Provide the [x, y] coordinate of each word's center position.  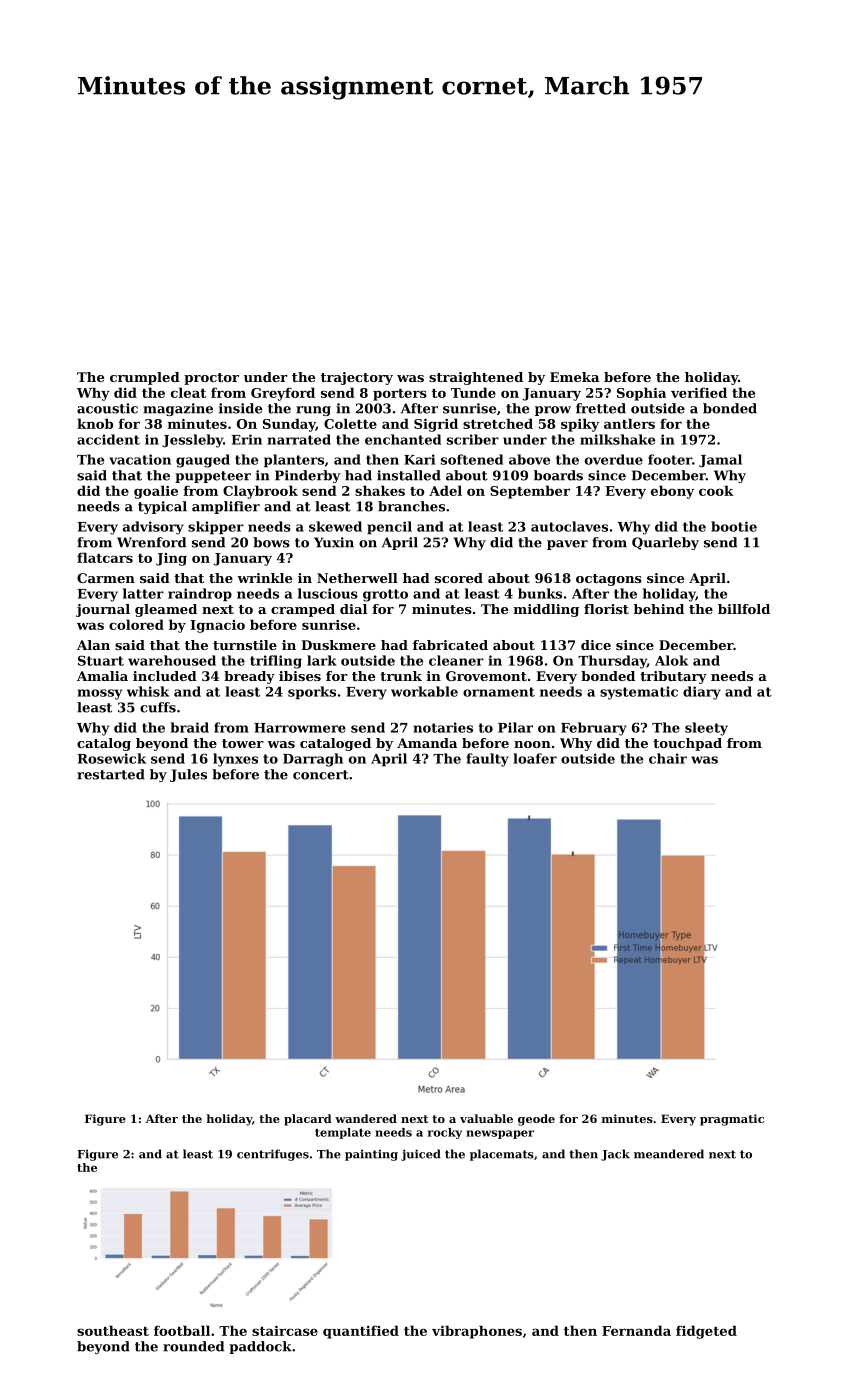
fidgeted [706, 1332]
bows [271, 542]
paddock [260, 1347]
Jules [188, 775]
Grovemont [486, 676]
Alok [671, 660]
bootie [734, 526]
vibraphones [477, 1332]
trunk [401, 676]
